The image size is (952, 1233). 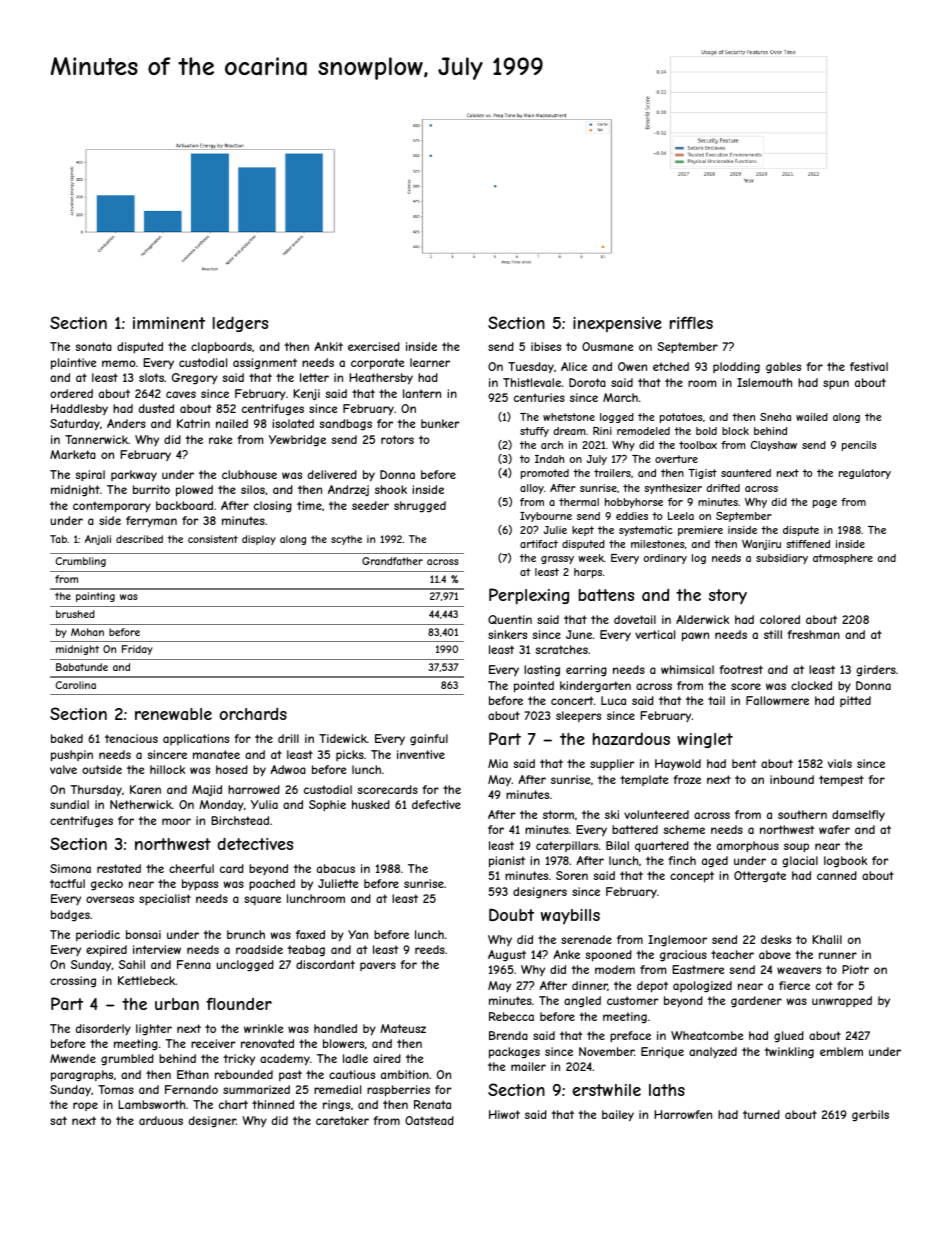 What do you see at coordinates (498, 763) in the screenshot?
I see `Mia` at bounding box center [498, 763].
